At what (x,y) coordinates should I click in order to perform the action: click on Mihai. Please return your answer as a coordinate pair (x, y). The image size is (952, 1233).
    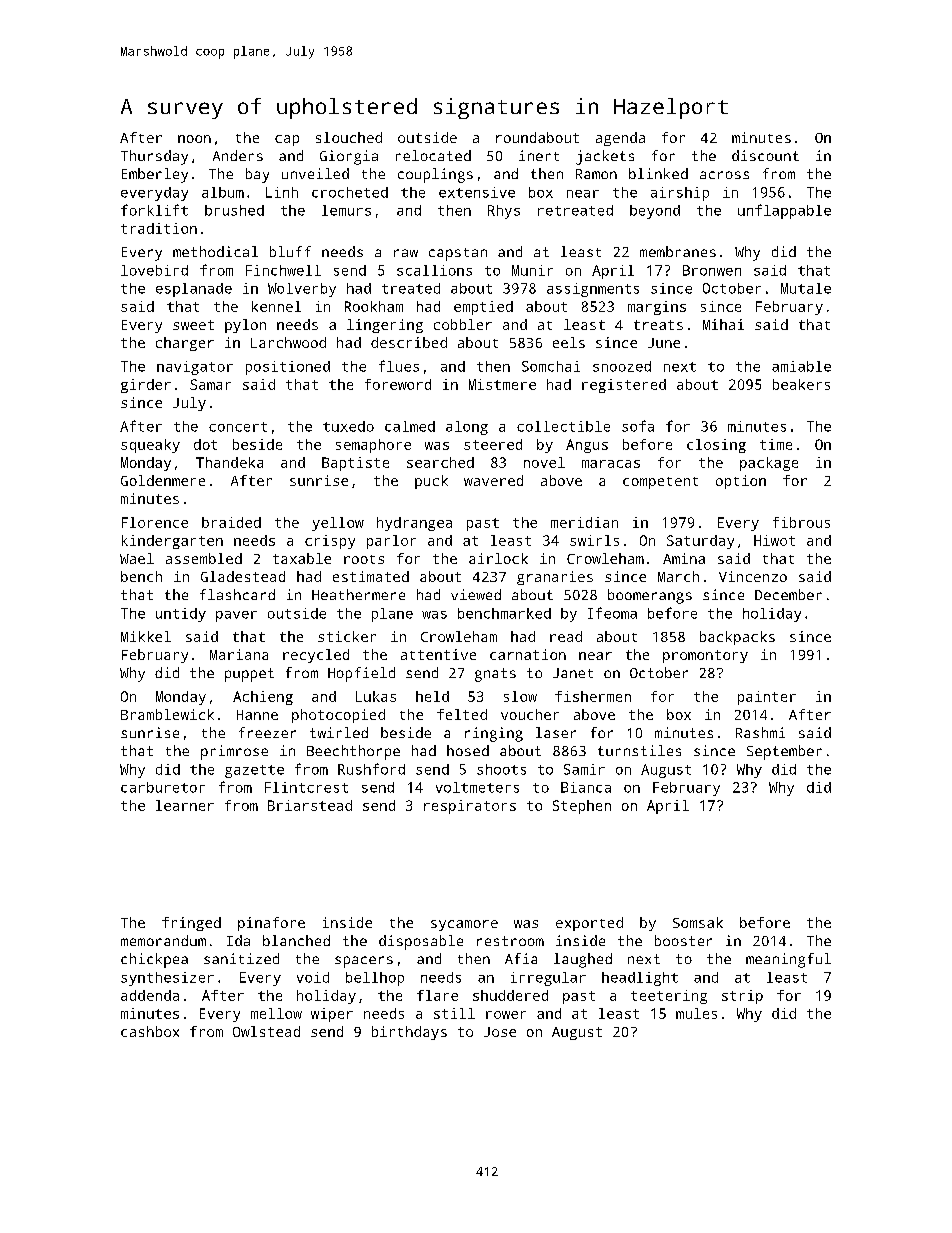
    Looking at the image, I should click on (723, 324).
